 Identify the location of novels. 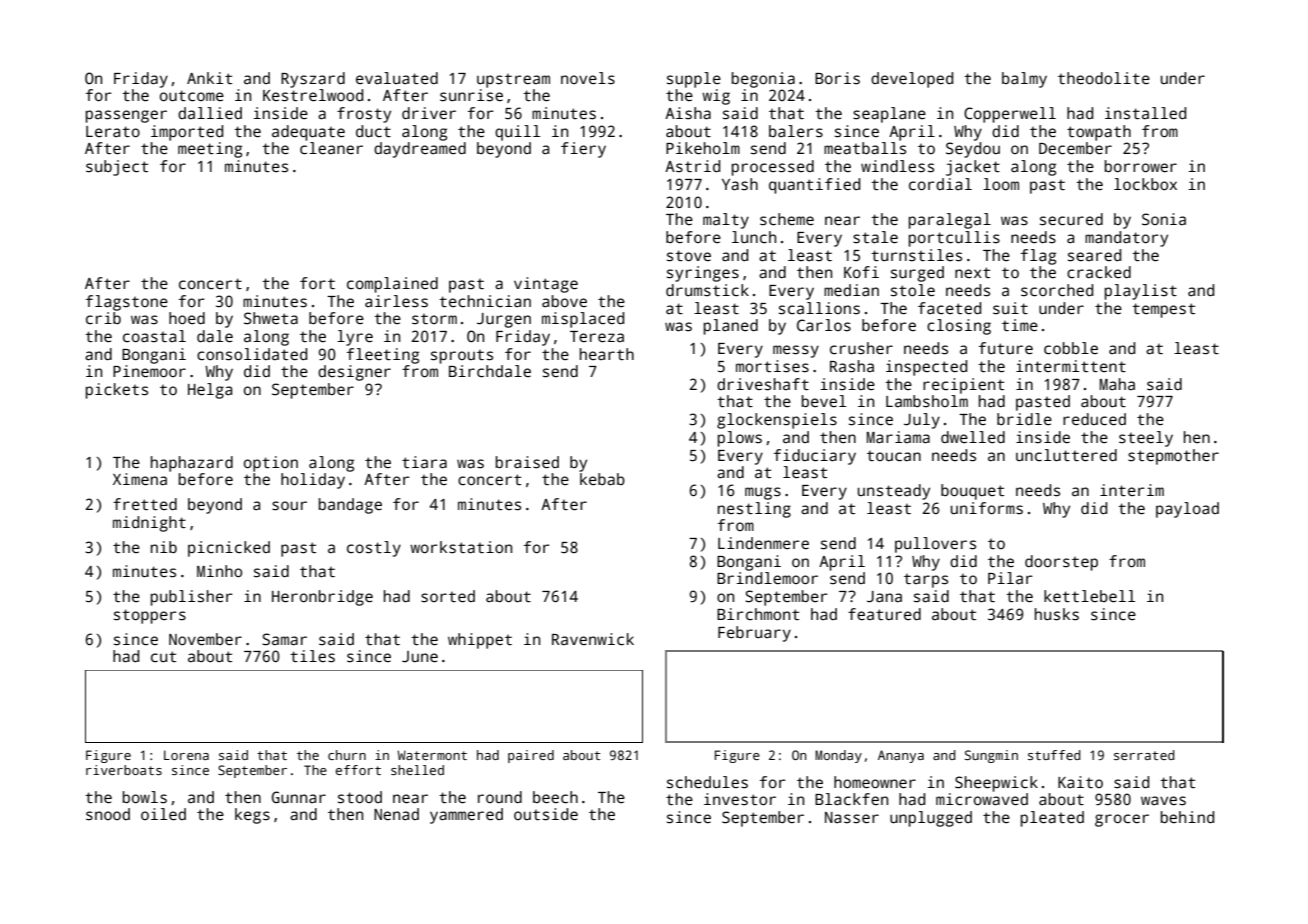
(588, 78).
